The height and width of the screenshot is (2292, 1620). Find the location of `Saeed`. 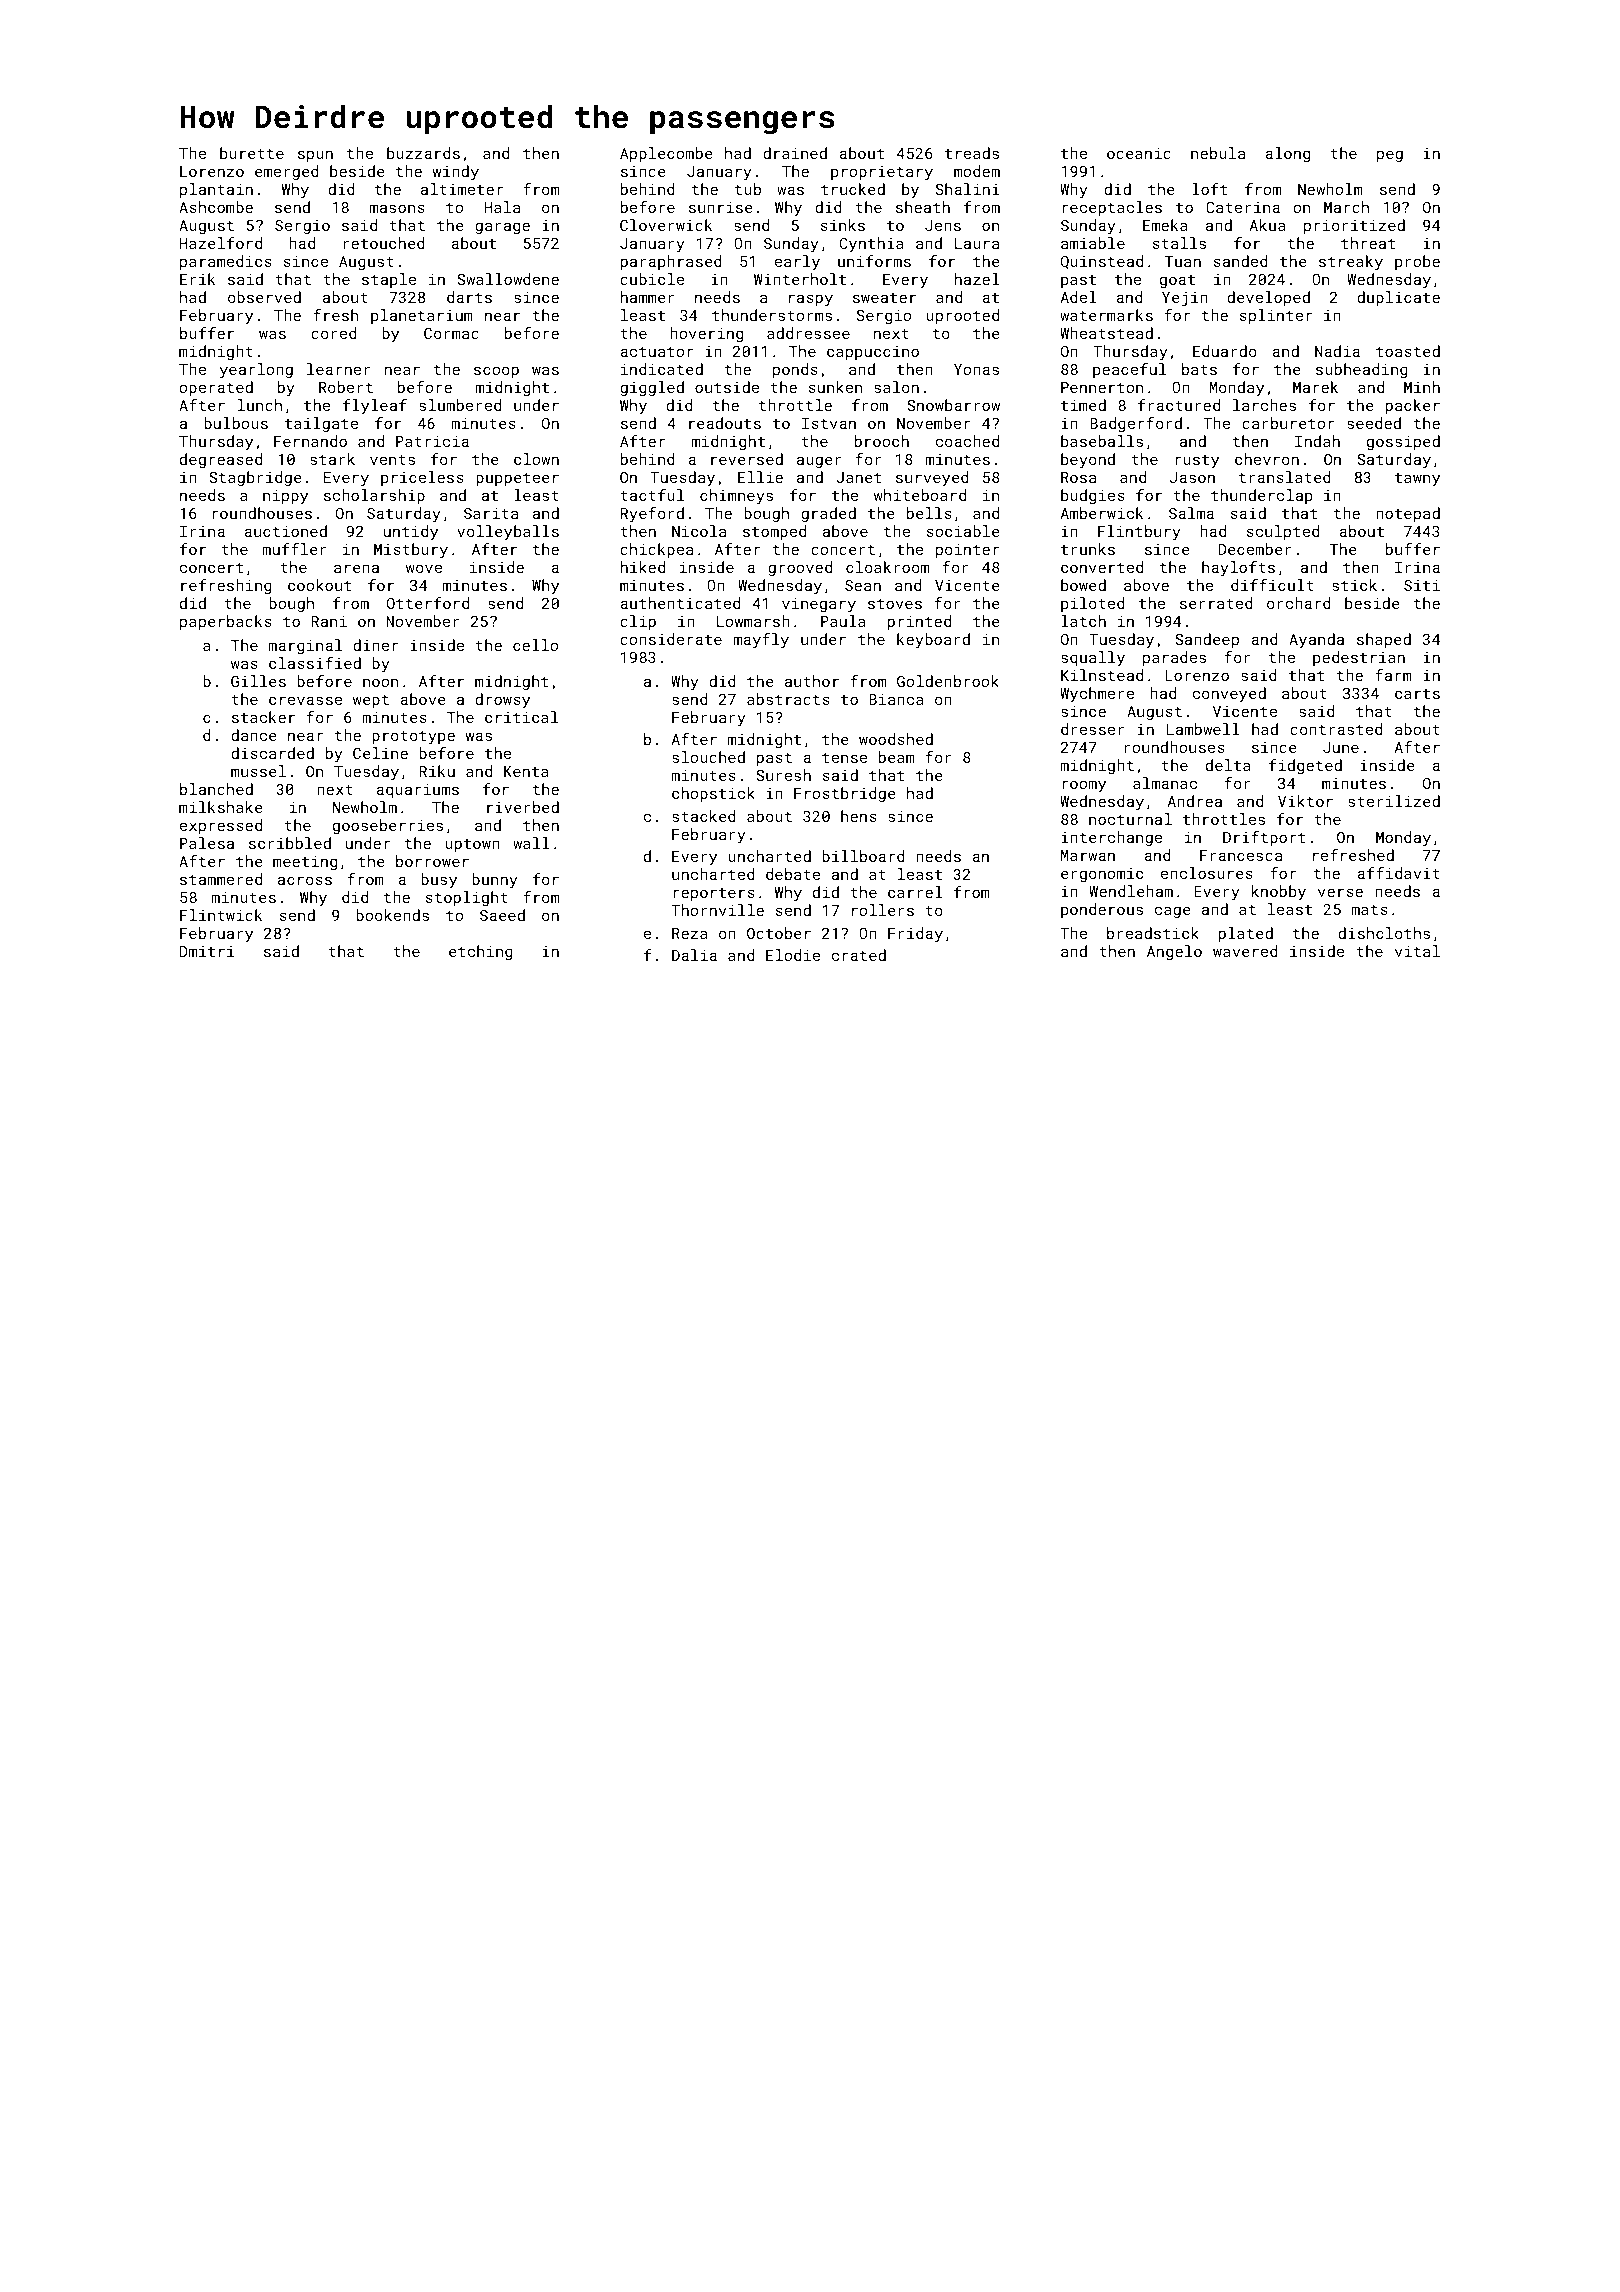

Saeed is located at coordinates (502, 915).
